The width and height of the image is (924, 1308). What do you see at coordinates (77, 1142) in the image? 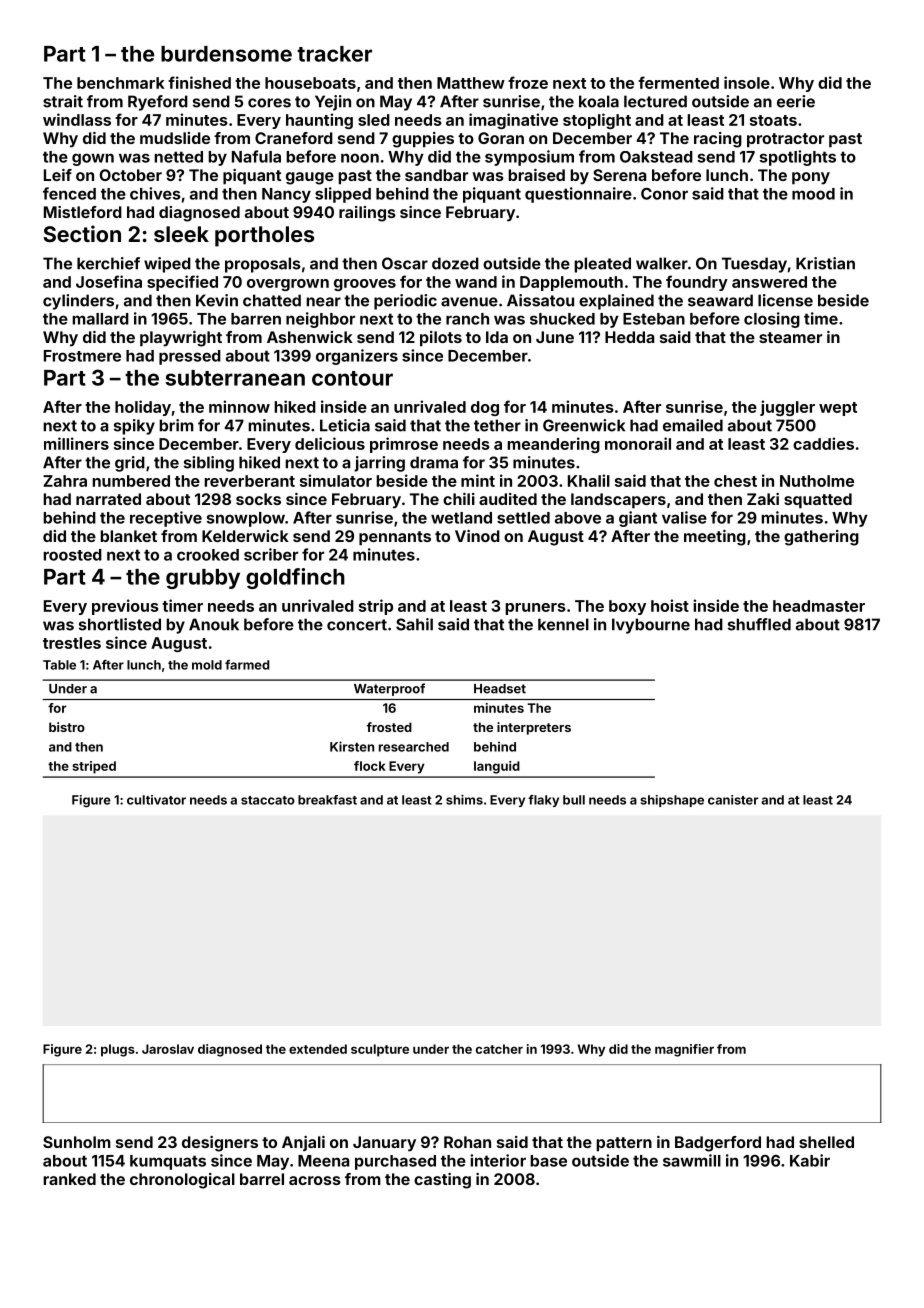
I see `Sunholm` at bounding box center [77, 1142].
